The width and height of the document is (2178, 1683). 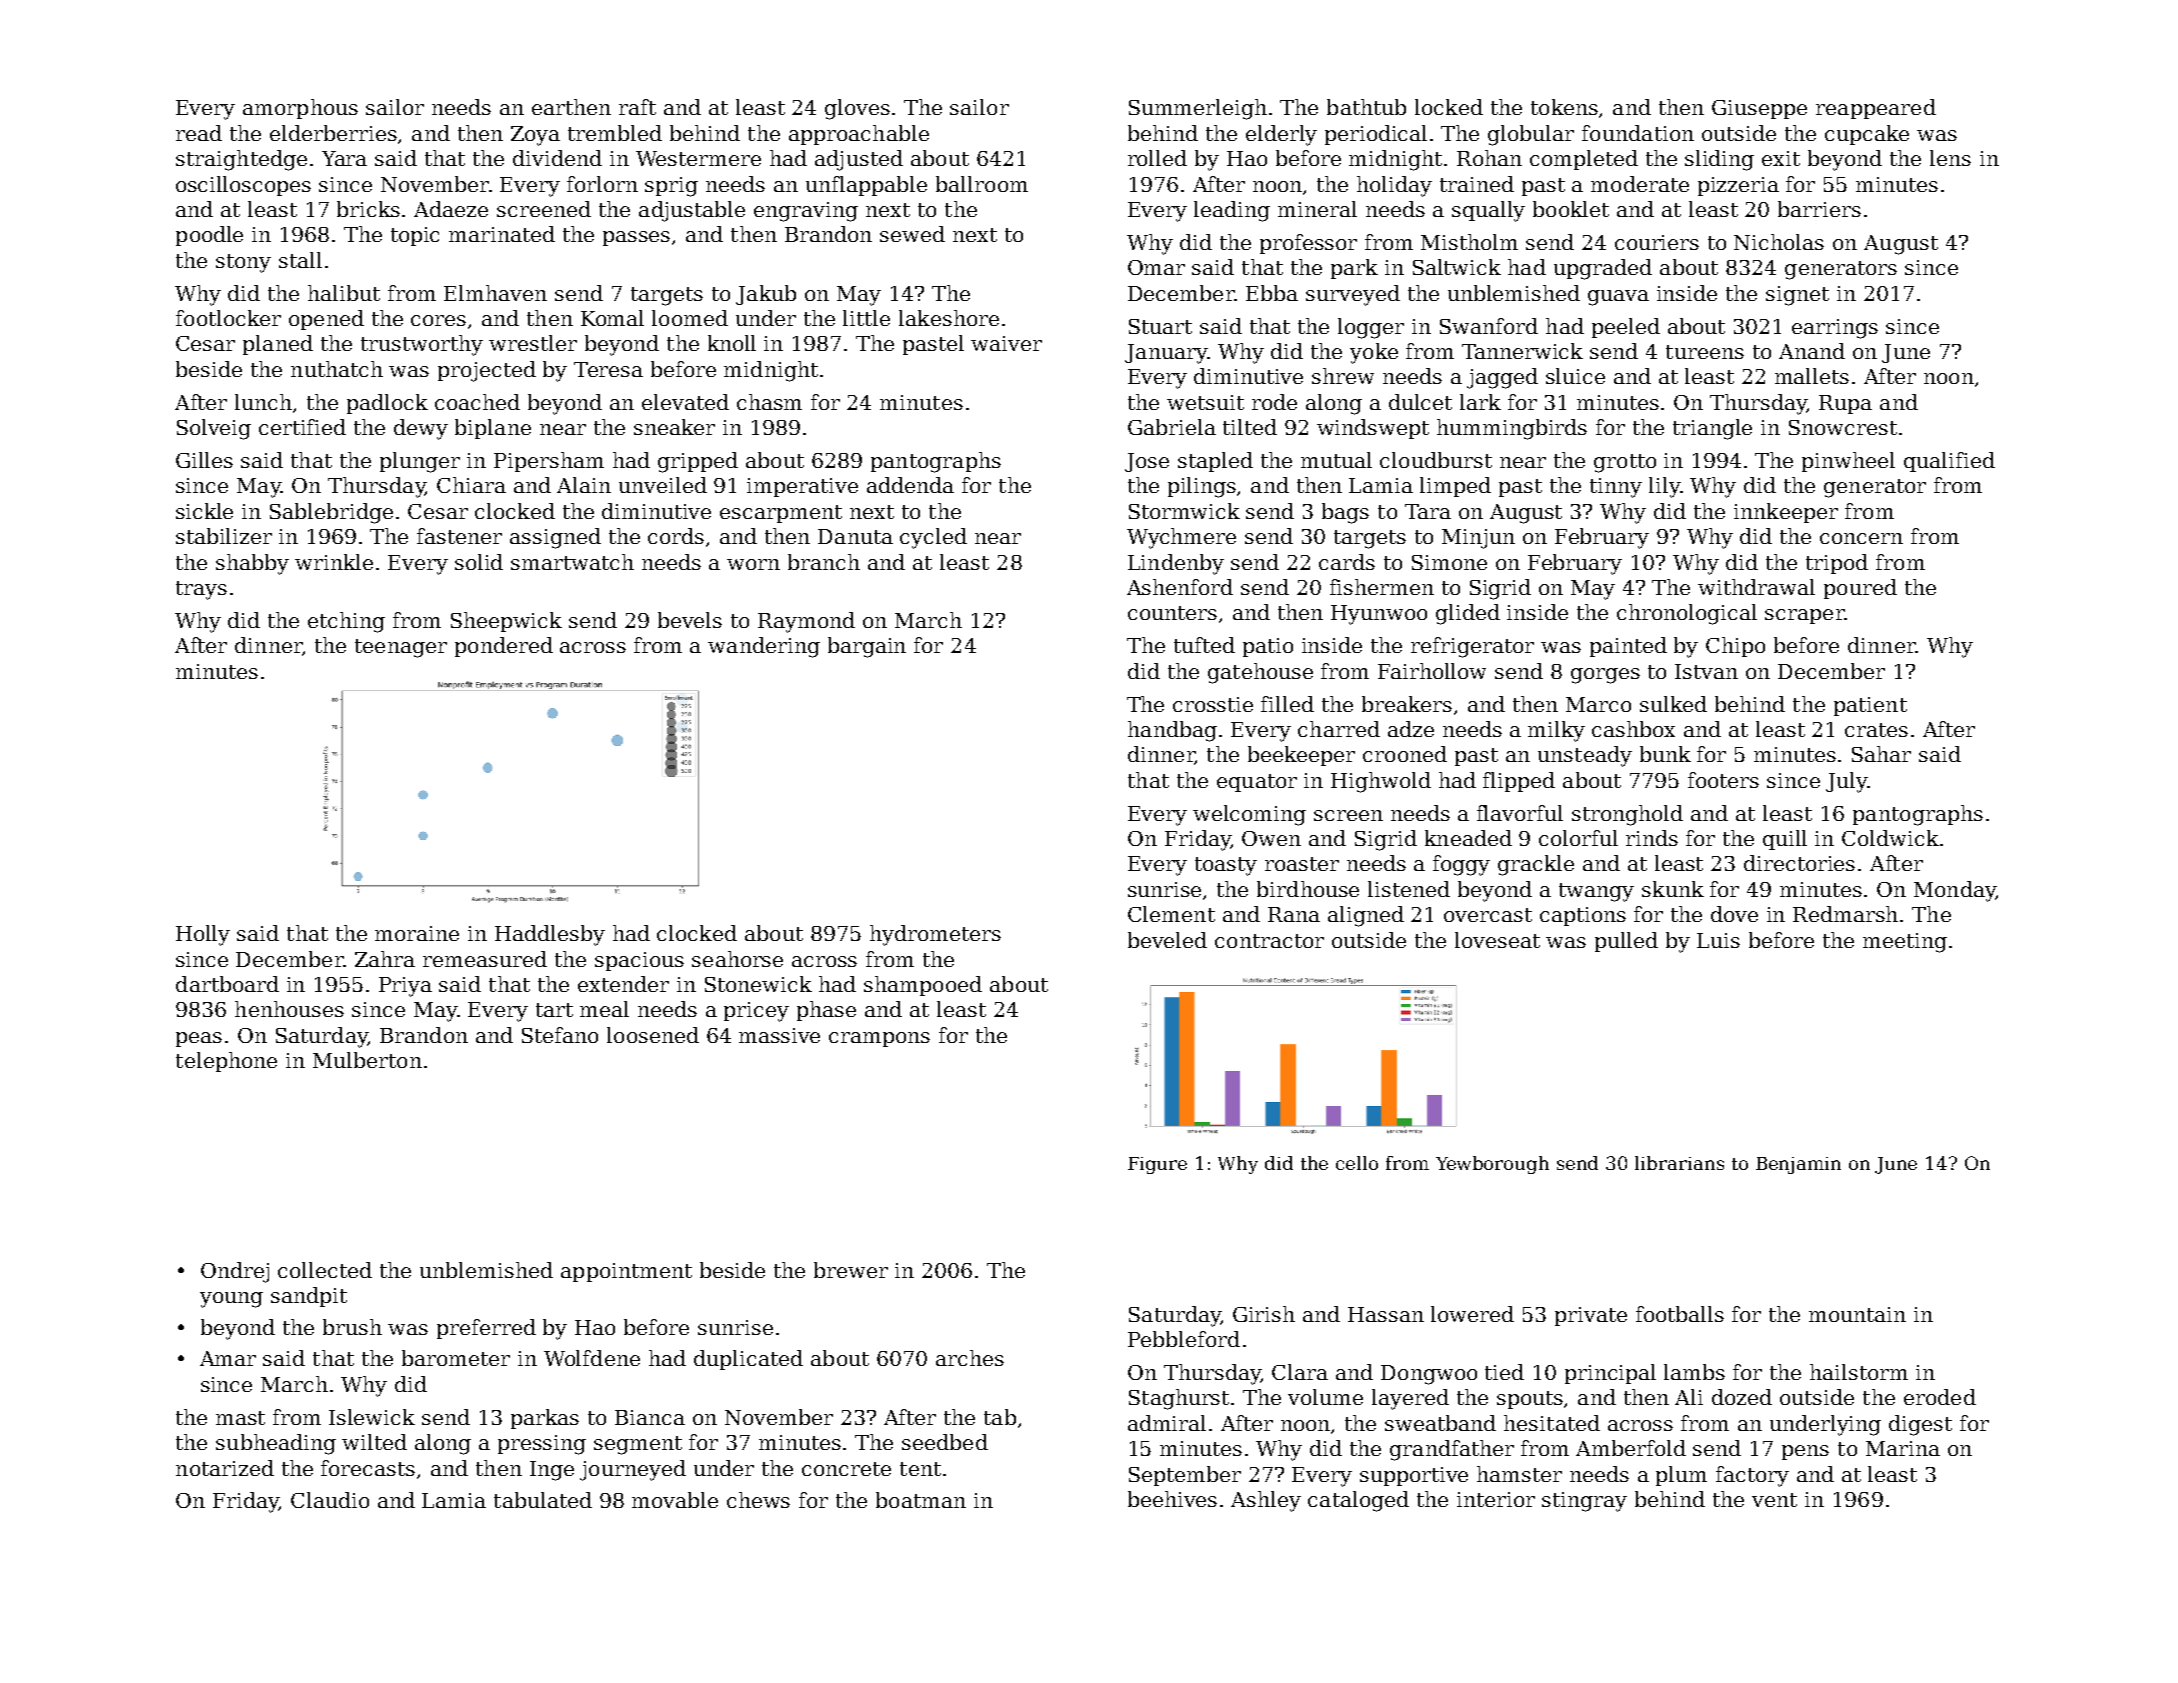 I want to click on subheading, so click(x=276, y=1444).
